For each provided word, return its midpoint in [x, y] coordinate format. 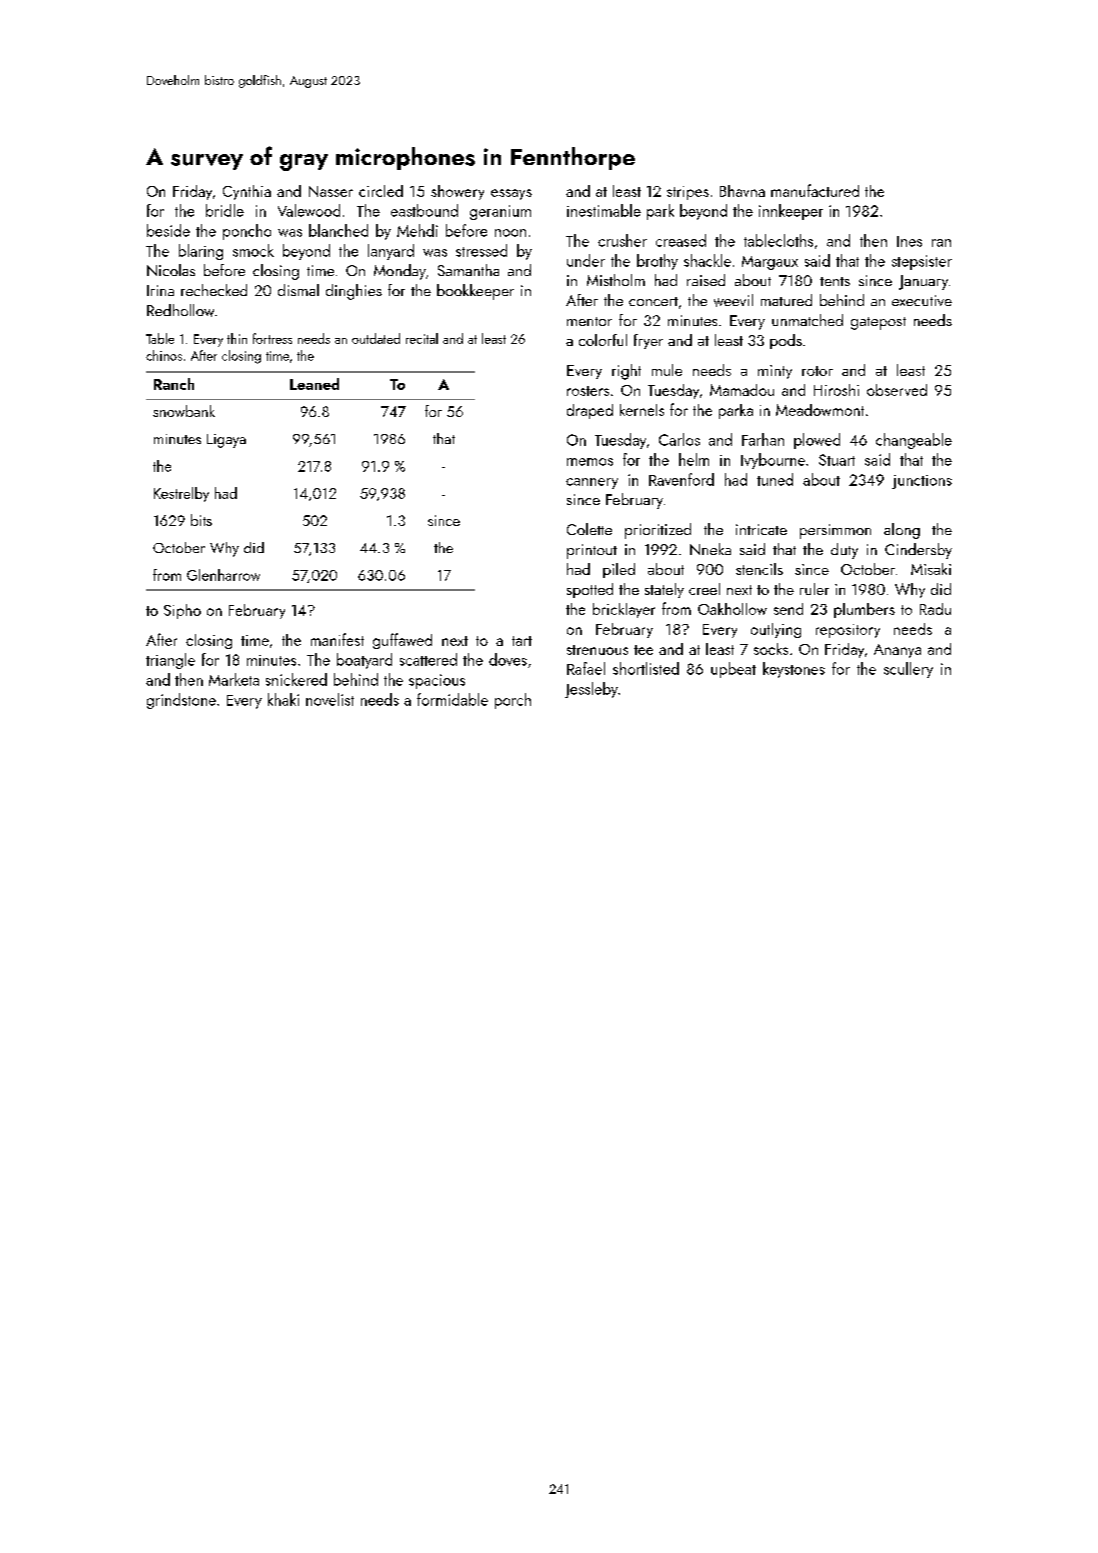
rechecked [214, 290]
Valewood [309, 210]
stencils [759, 569]
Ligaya [226, 441]
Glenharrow [223, 575]
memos [590, 462]
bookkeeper [475, 292]
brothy [657, 262]
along [902, 531]
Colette [589, 529]
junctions [922, 482]
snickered [296, 679]
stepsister [922, 262]
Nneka [710, 549]
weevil [733, 300]
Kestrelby [181, 494]
